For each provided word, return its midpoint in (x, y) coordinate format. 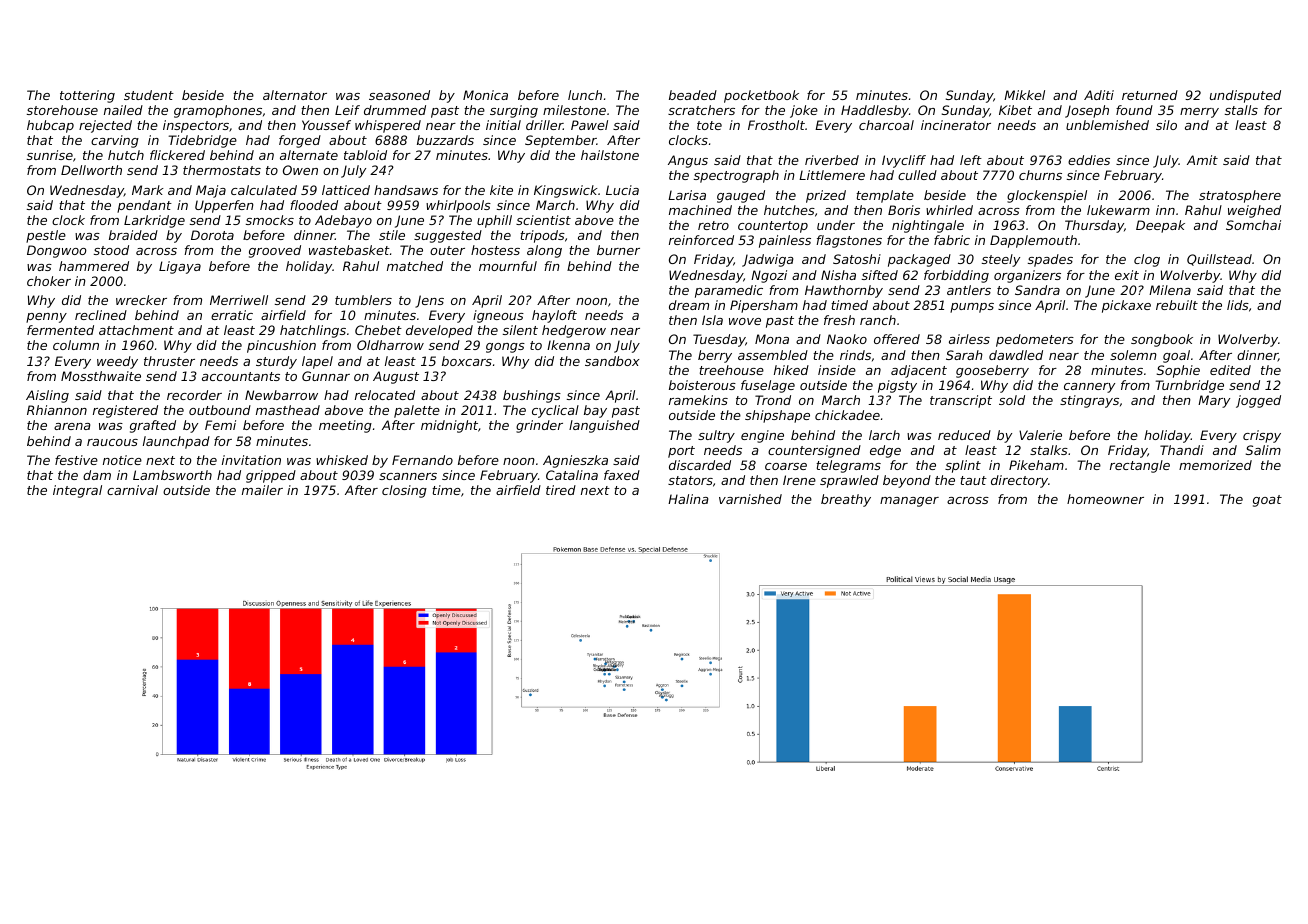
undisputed (1245, 96)
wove (745, 321)
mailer (262, 490)
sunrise (50, 155)
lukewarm (1118, 210)
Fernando (422, 460)
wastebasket (349, 250)
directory (1019, 481)
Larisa (687, 195)
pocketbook (761, 96)
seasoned (399, 95)
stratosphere (1240, 196)
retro (713, 225)
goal (1176, 356)
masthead (288, 410)
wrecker (141, 300)
